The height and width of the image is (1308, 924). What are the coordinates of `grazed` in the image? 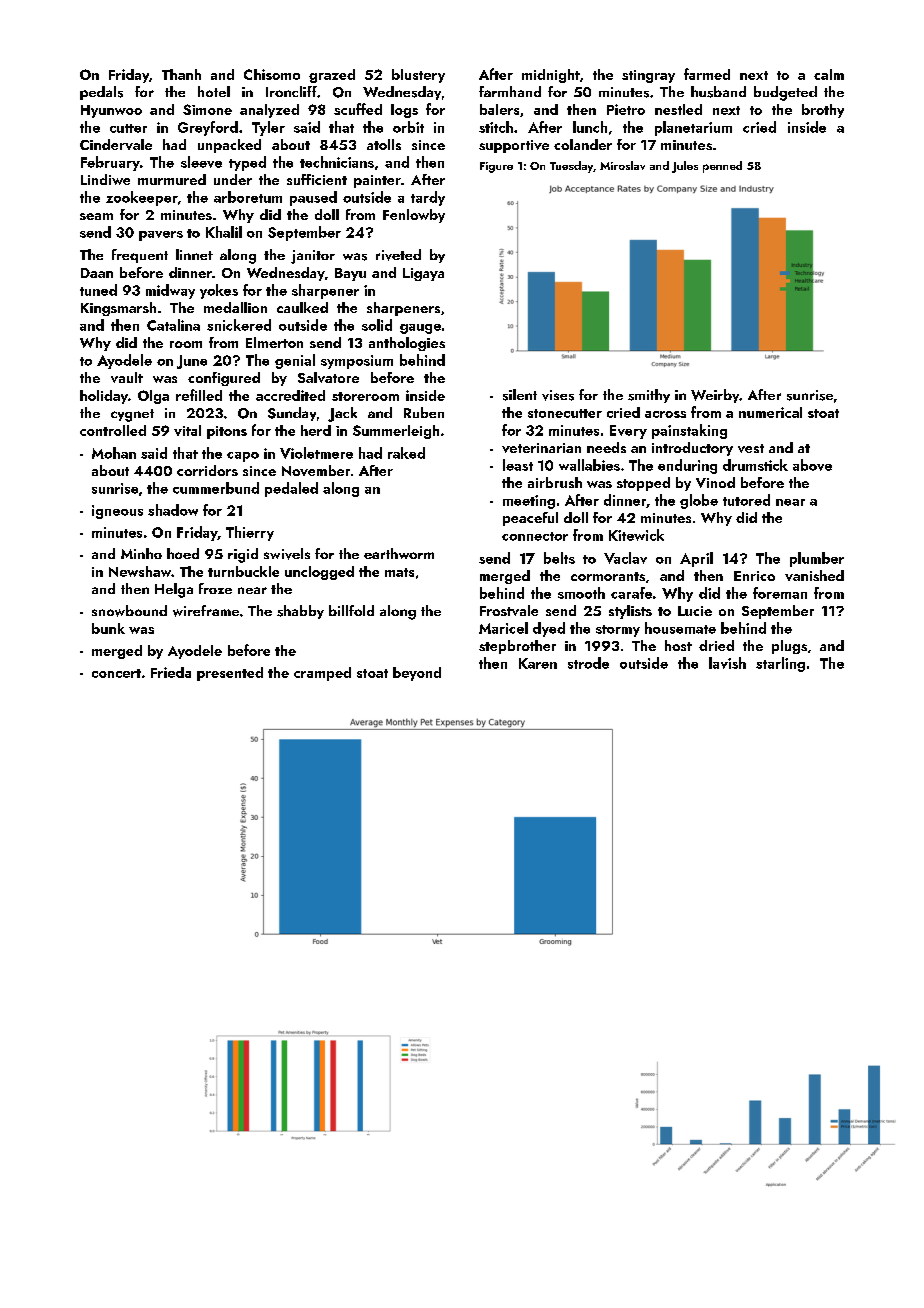 It's located at (332, 76).
